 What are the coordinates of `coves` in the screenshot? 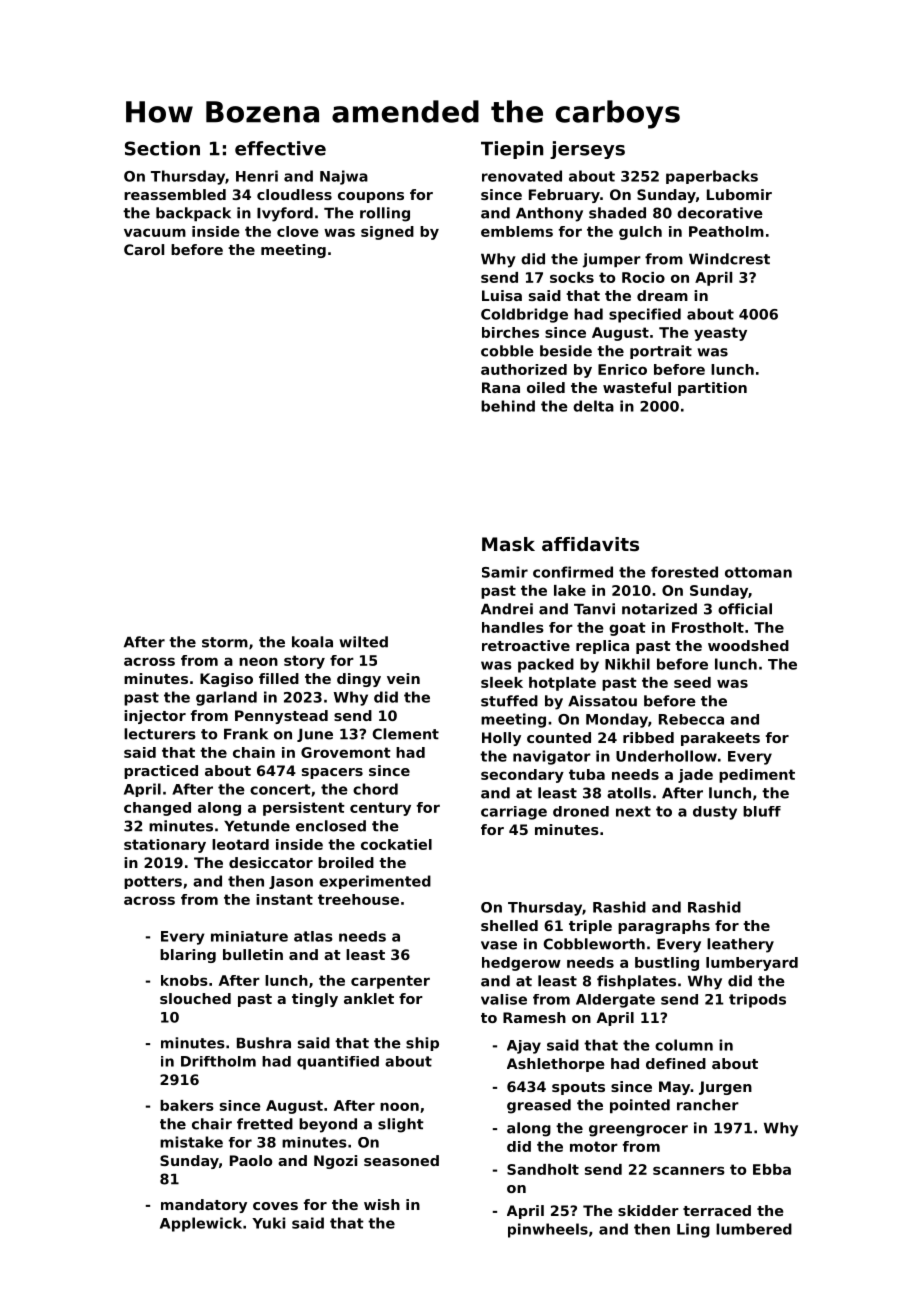 It's located at (275, 1206).
